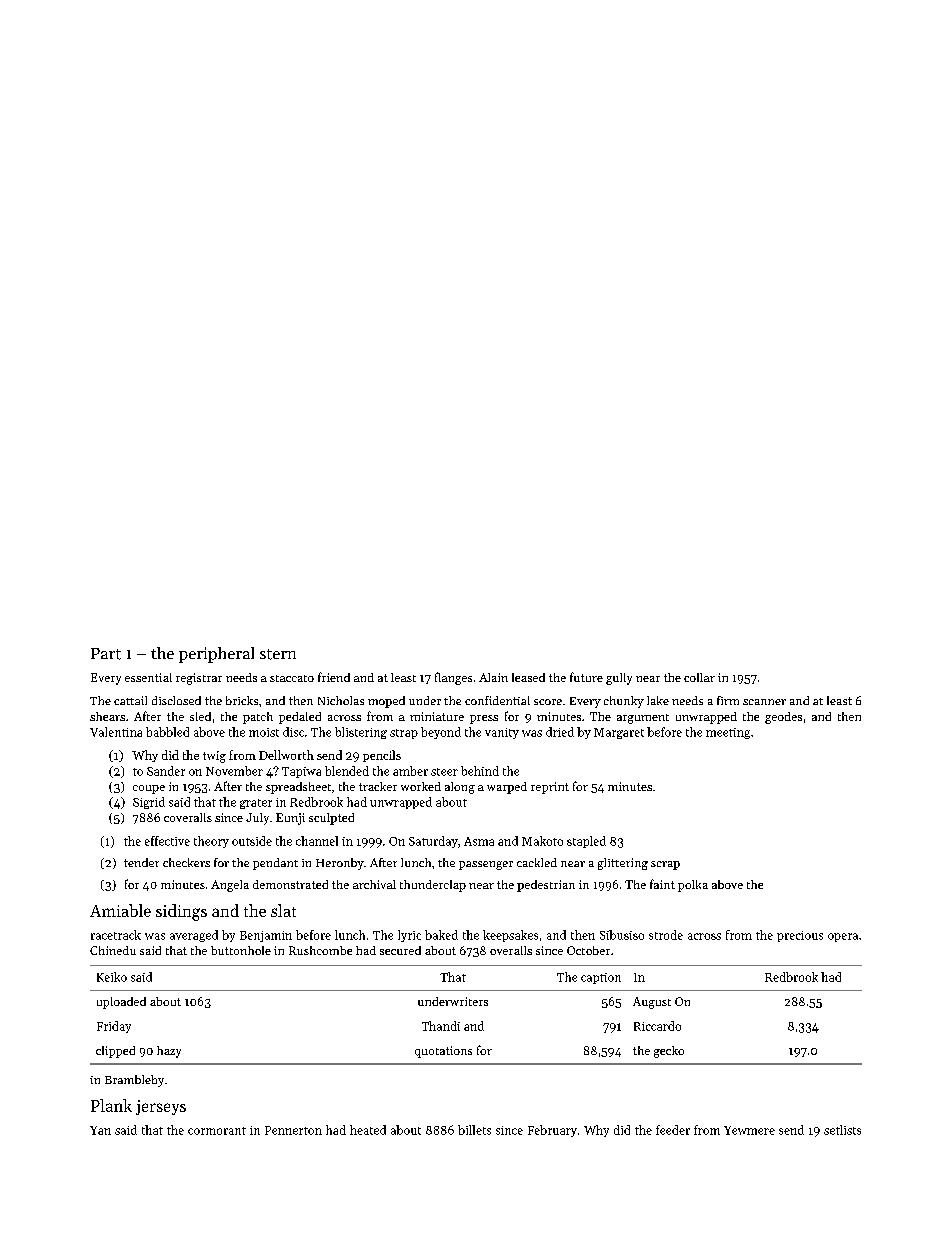 The height and width of the image is (1233, 952). I want to click on opera, so click(843, 937).
